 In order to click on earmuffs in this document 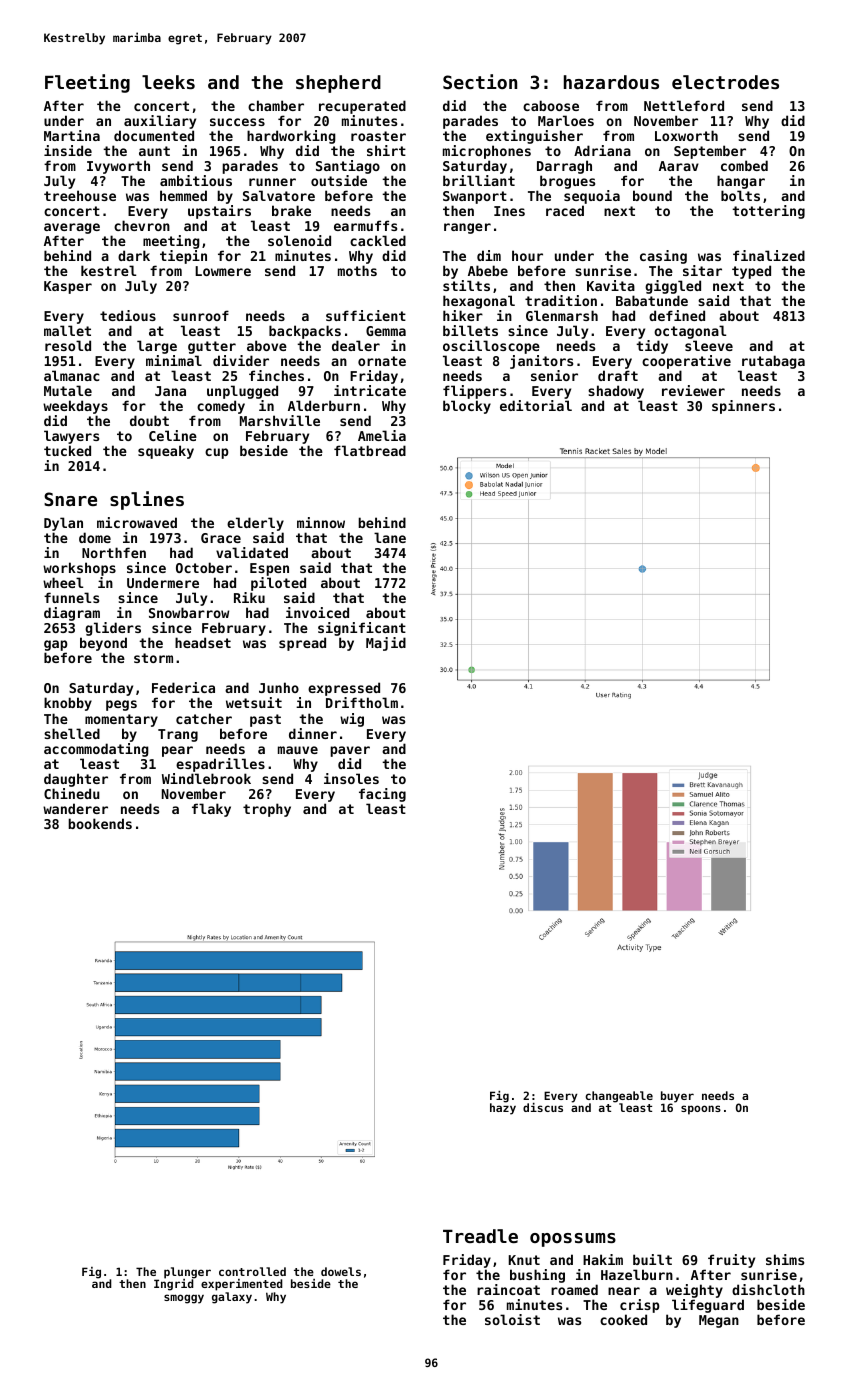, I will do `click(365, 225)`.
